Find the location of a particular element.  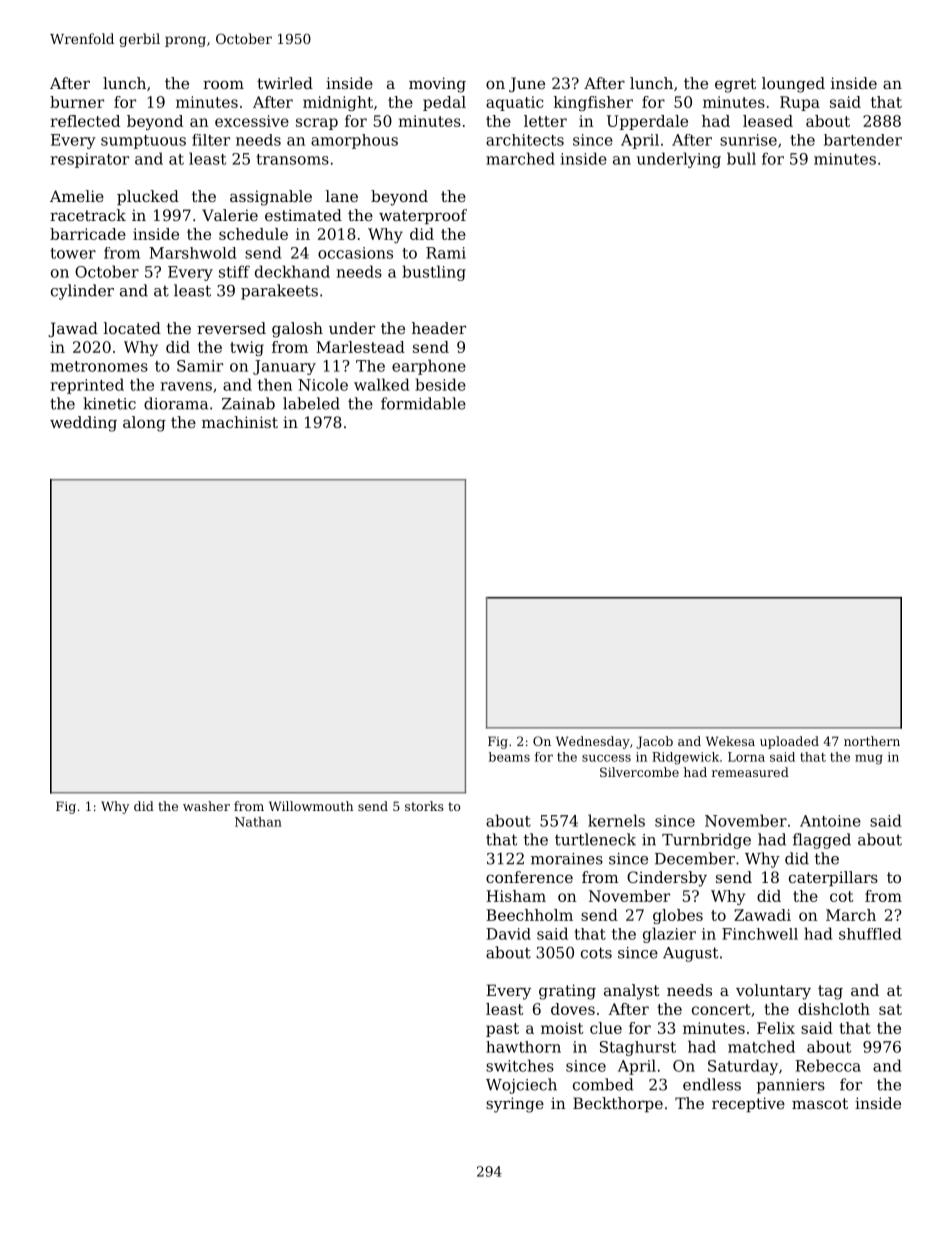

receptive is located at coordinates (748, 1104).
